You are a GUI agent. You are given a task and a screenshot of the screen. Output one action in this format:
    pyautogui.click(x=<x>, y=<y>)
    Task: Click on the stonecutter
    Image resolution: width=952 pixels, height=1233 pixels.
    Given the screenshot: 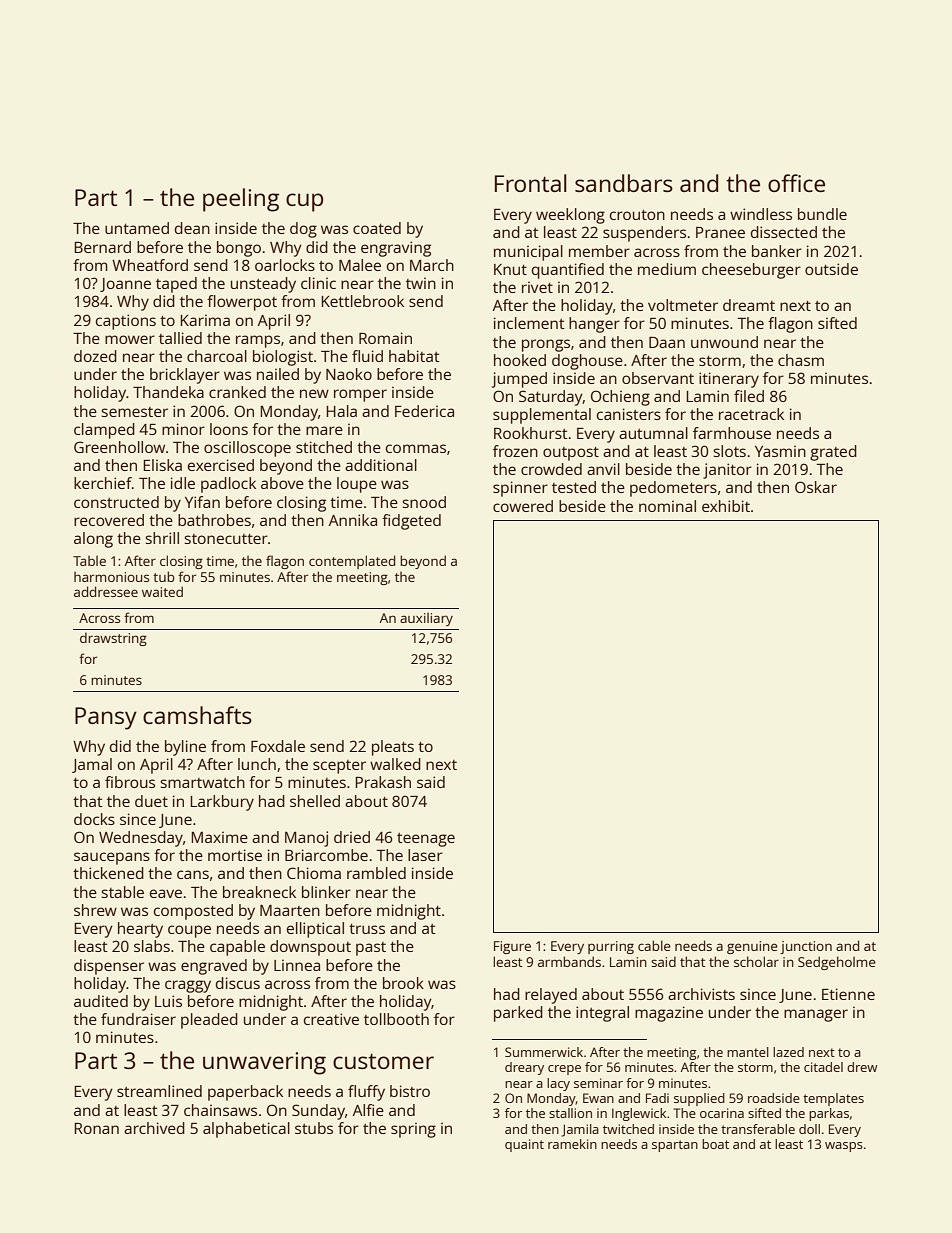 What is the action you would take?
    pyautogui.click(x=226, y=539)
